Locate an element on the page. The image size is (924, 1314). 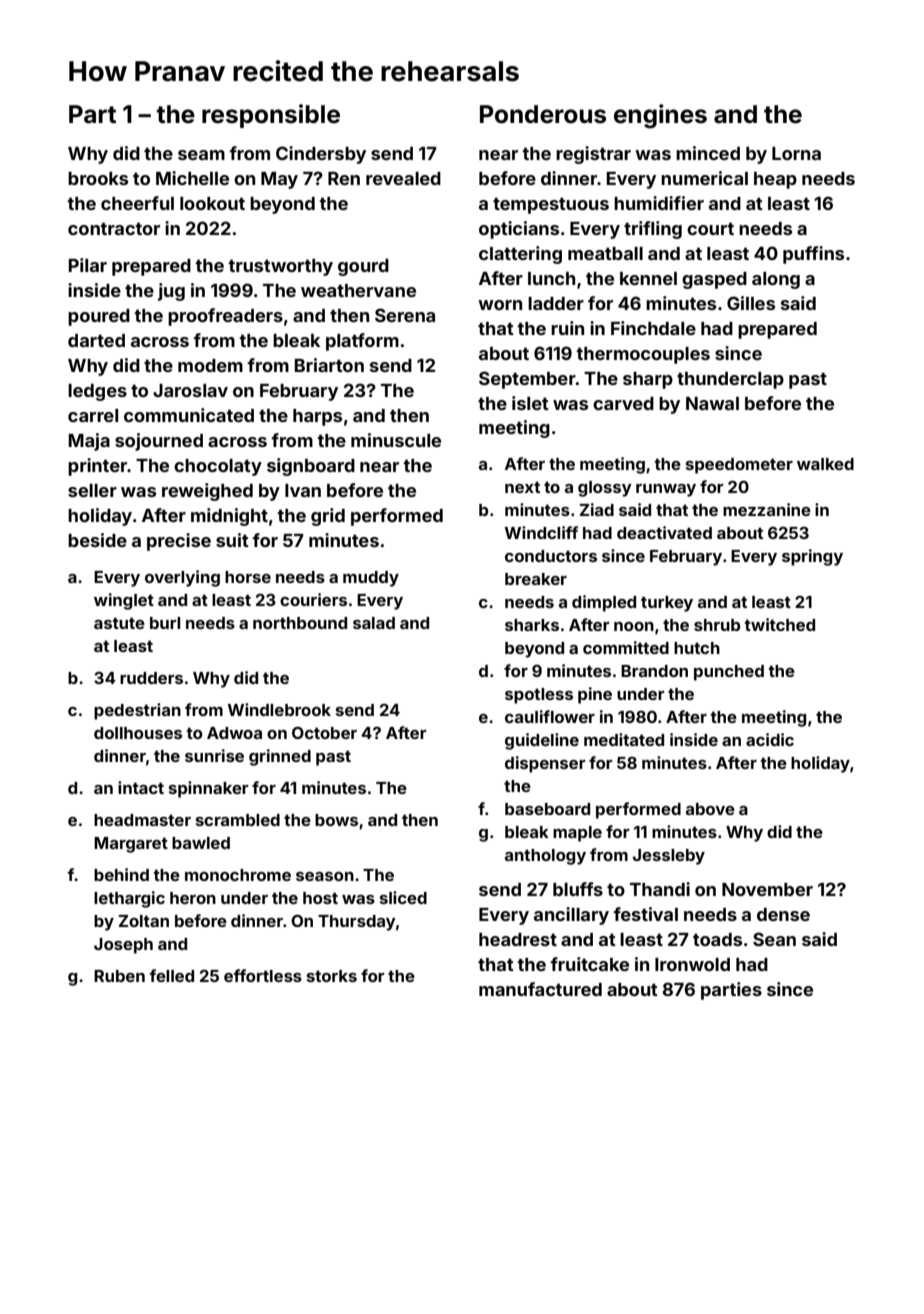
acidic is located at coordinates (770, 739).
